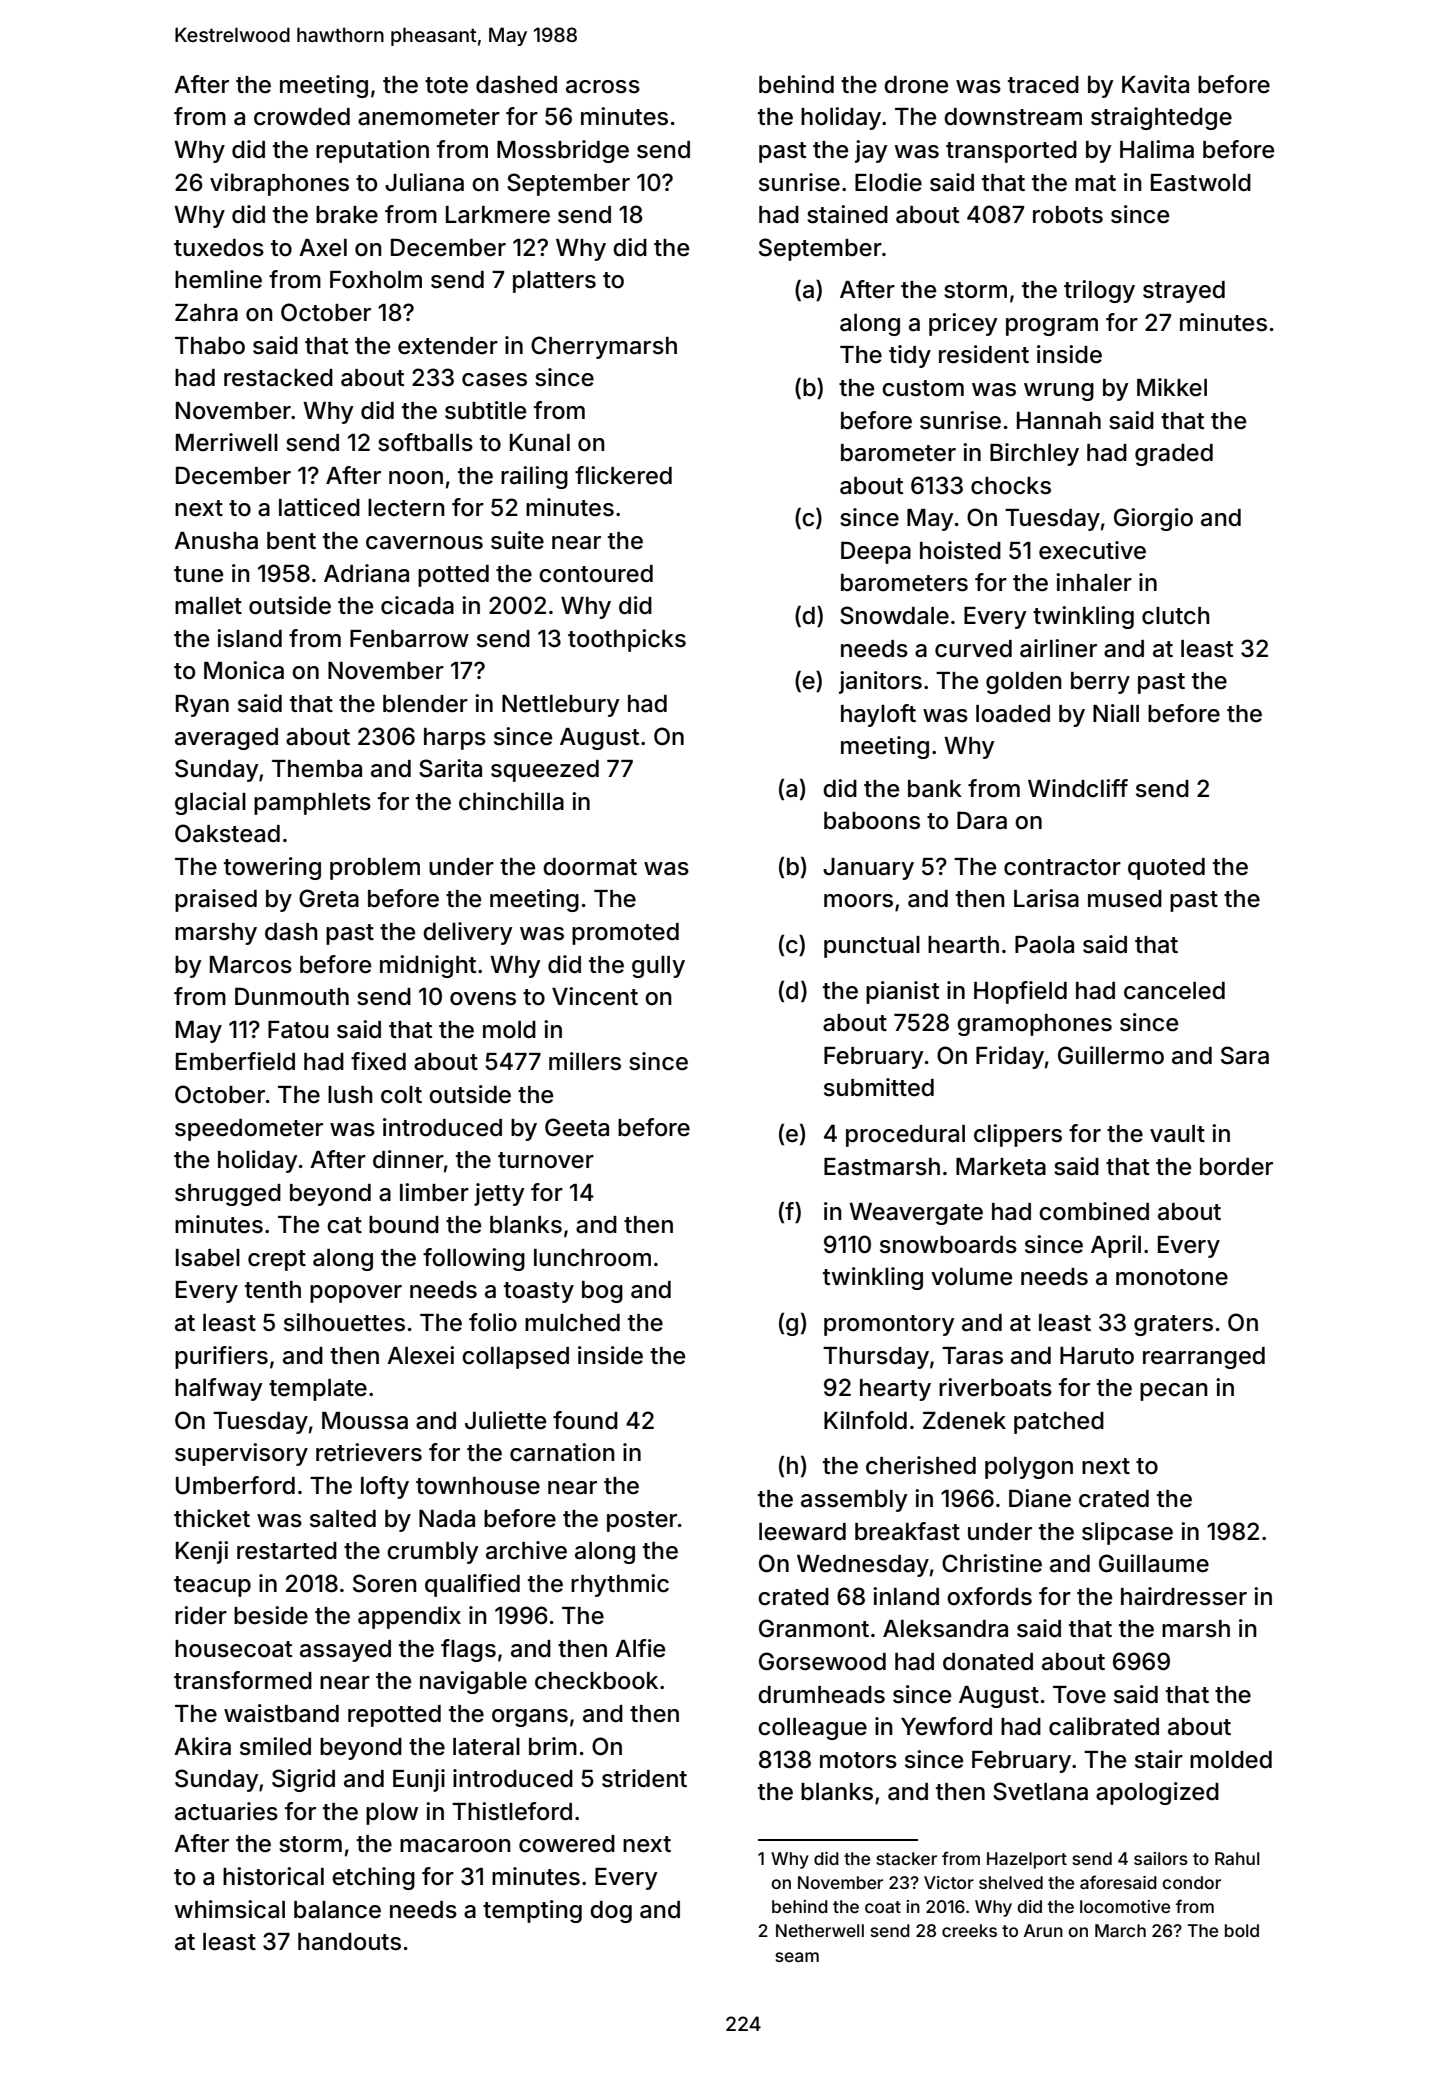  What do you see at coordinates (349, 1942) in the screenshot?
I see `handouts` at bounding box center [349, 1942].
